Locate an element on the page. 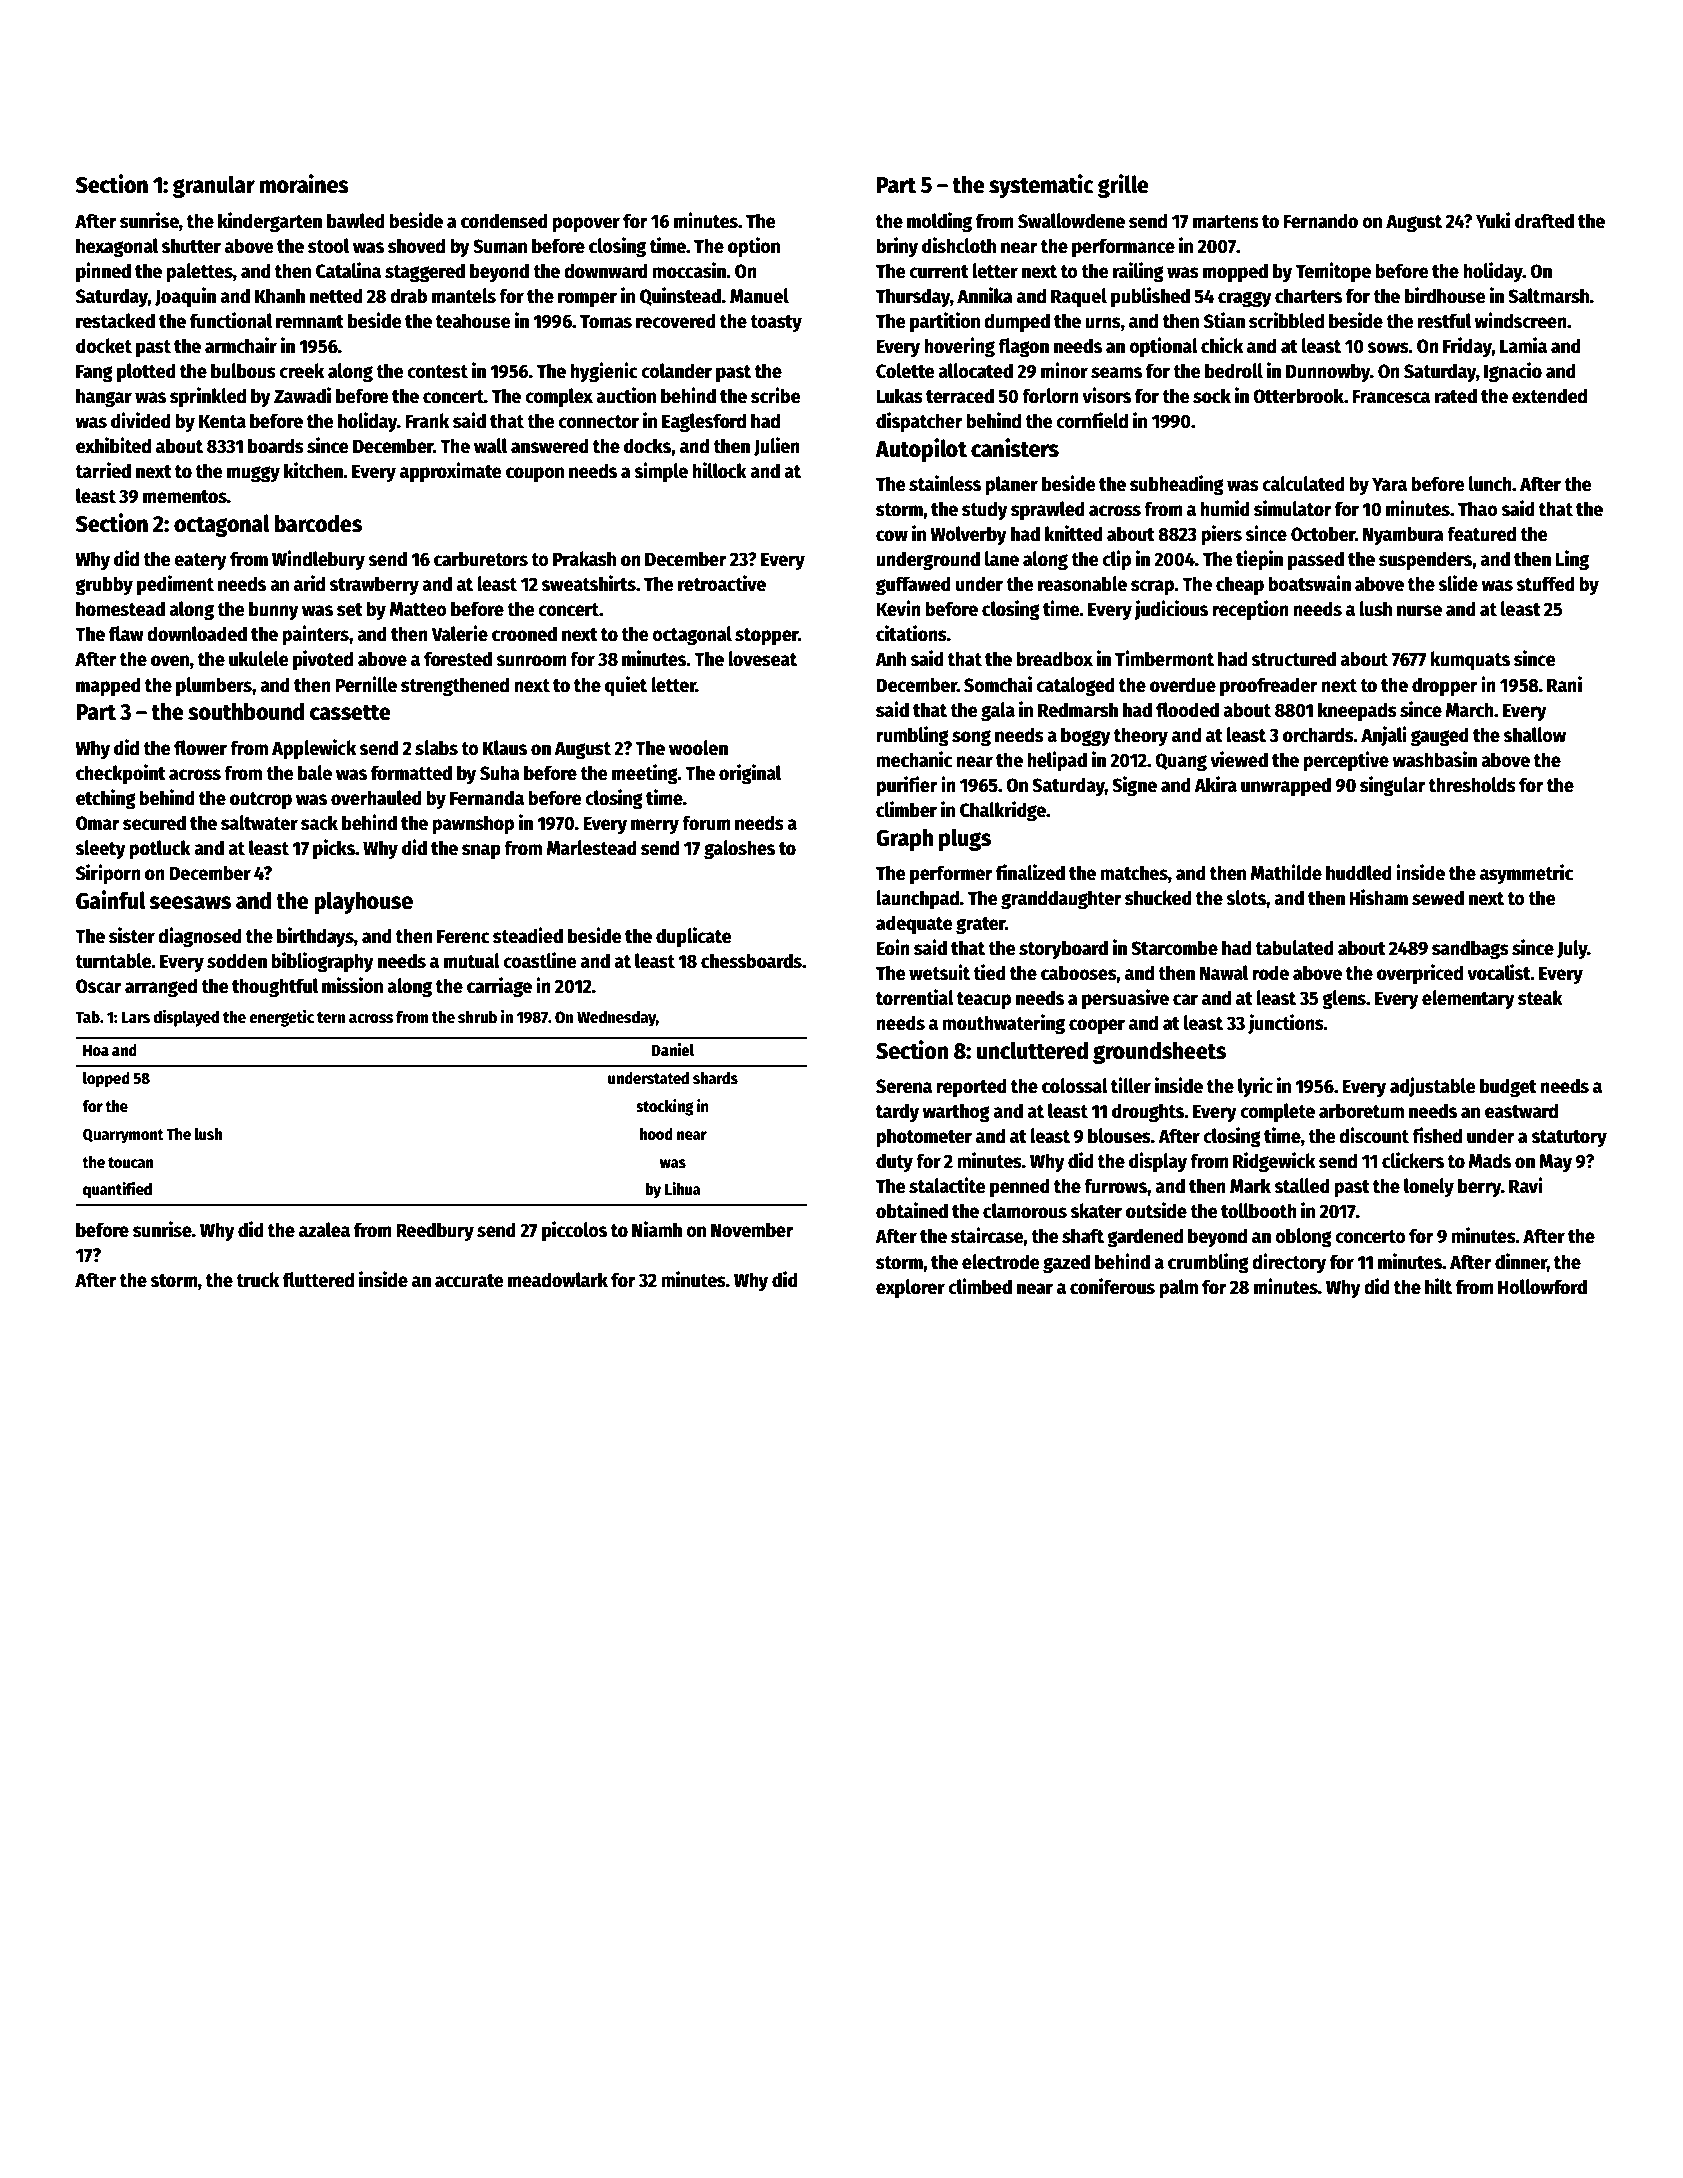 The image size is (1683, 2178). granular is located at coordinates (214, 186).
